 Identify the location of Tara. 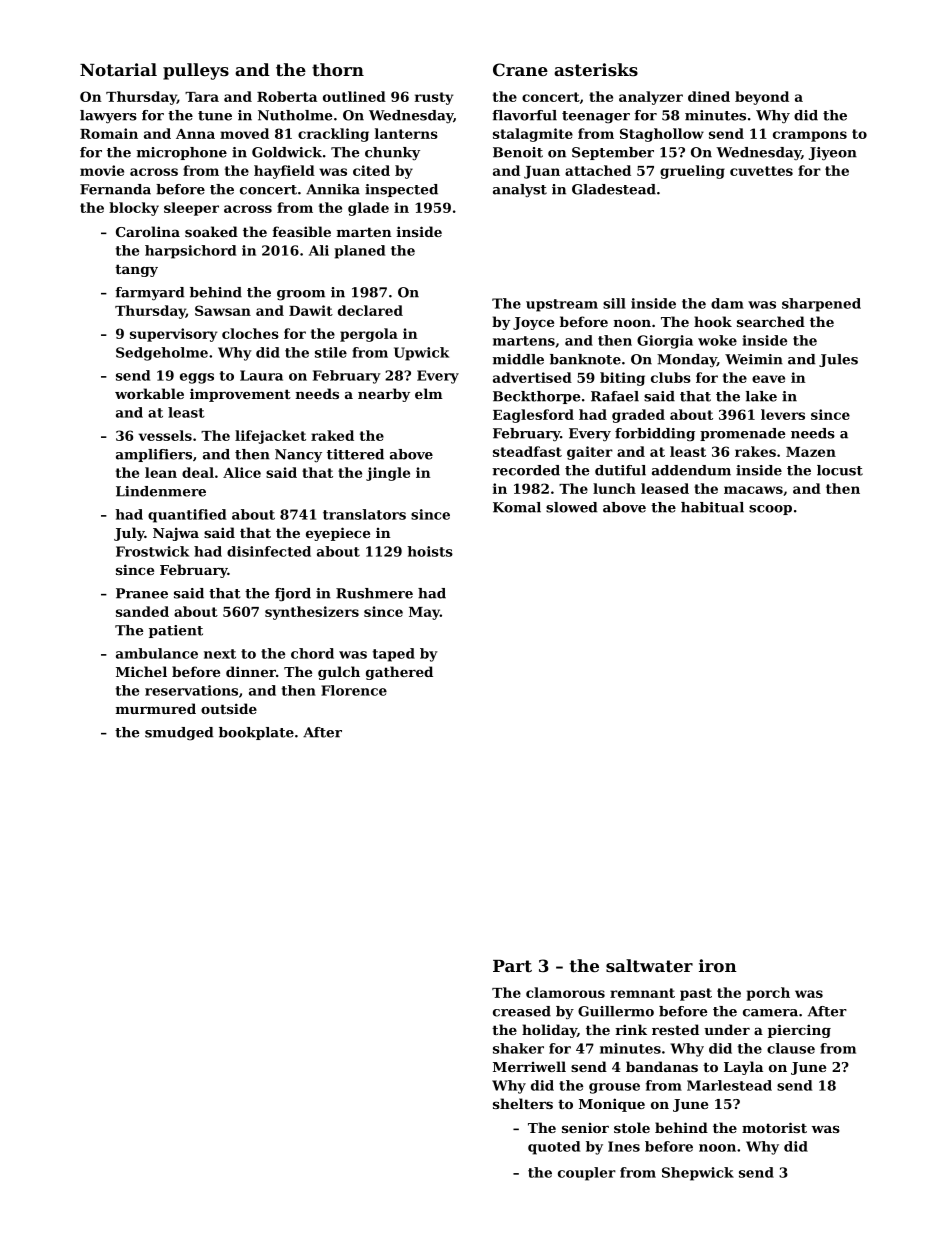
(202, 97).
